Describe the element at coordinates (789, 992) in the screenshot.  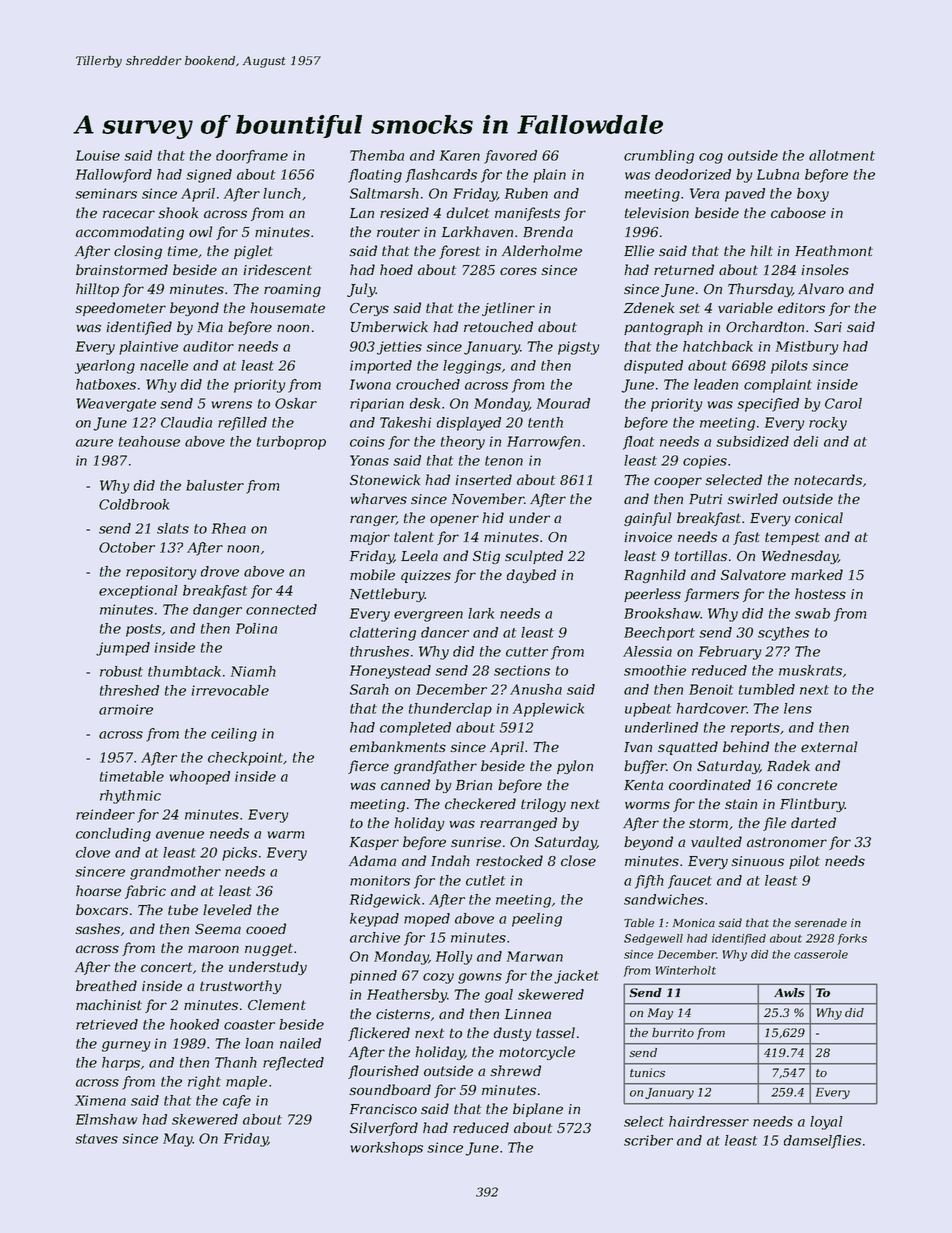
I see `Awls` at that location.
